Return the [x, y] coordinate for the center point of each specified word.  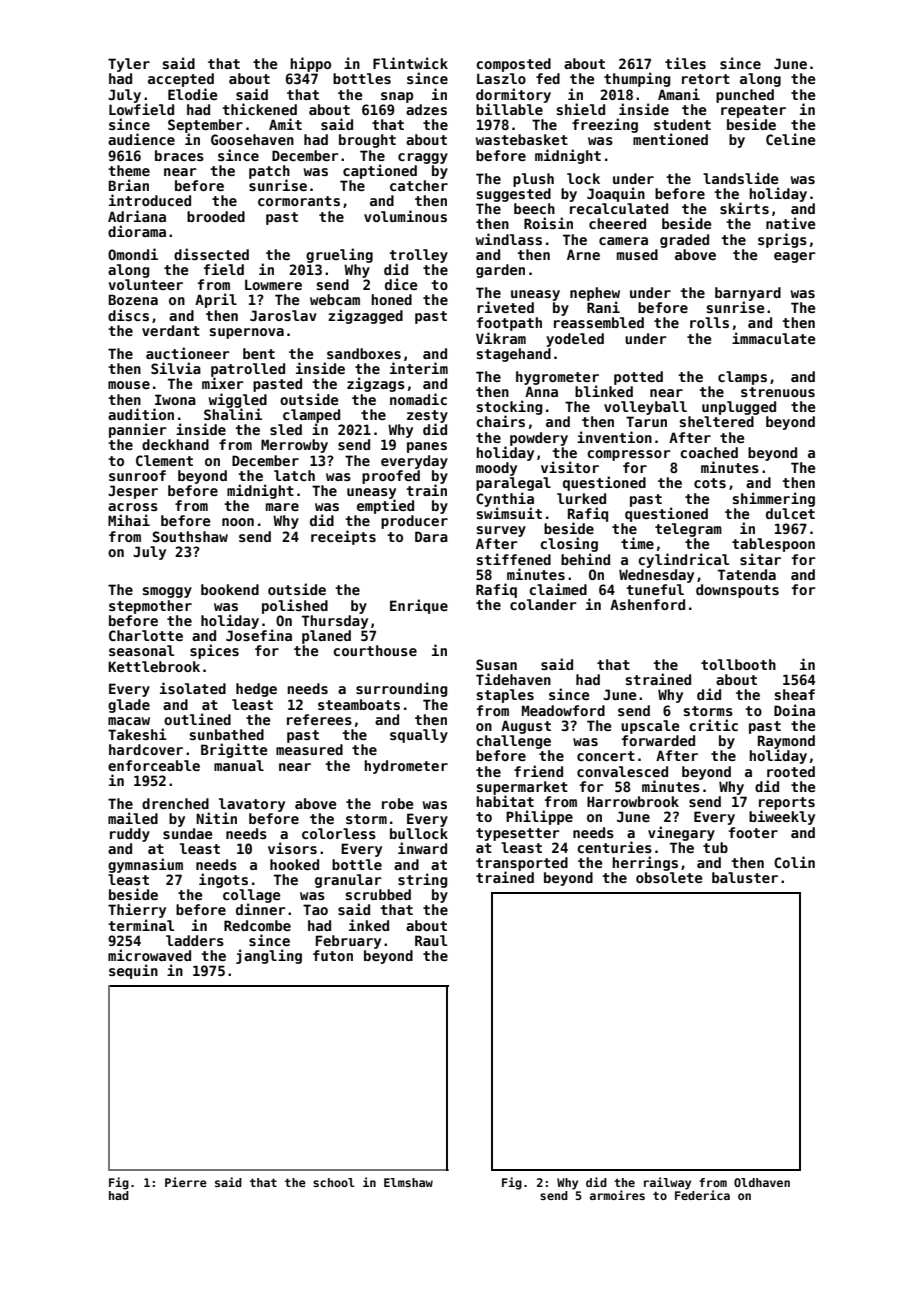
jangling [269, 956]
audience [141, 139]
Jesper [133, 492]
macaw [129, 721]
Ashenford [647, 604]
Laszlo [501, 78]
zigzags [376, 384]
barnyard [748, 294]
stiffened [514, 559]
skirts [744, 208]
